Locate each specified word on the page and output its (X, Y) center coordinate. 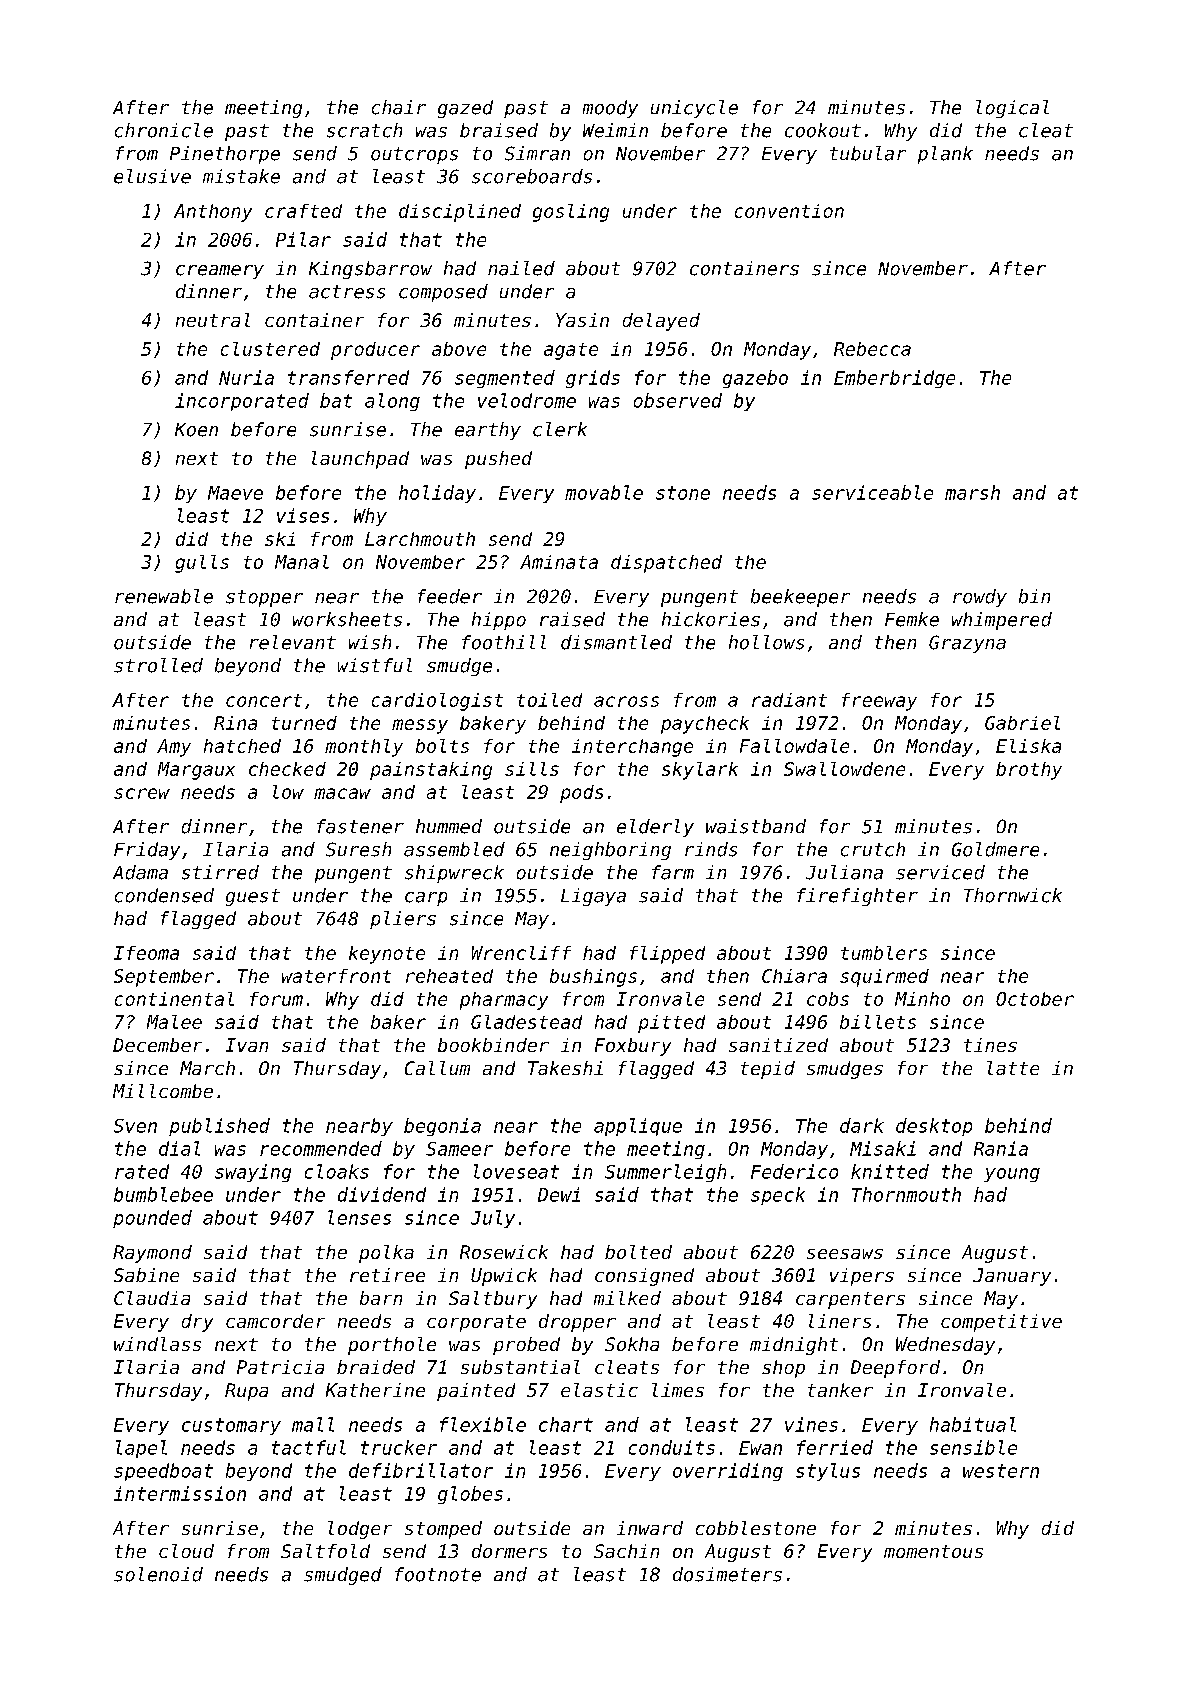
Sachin (626, 1551)
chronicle (164, 130)
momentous (933, 1551)
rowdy (980, 598)
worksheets (347, 619)
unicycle (694, 109)
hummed (449, 826)
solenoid (158, 1574)
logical (1012, 109)
